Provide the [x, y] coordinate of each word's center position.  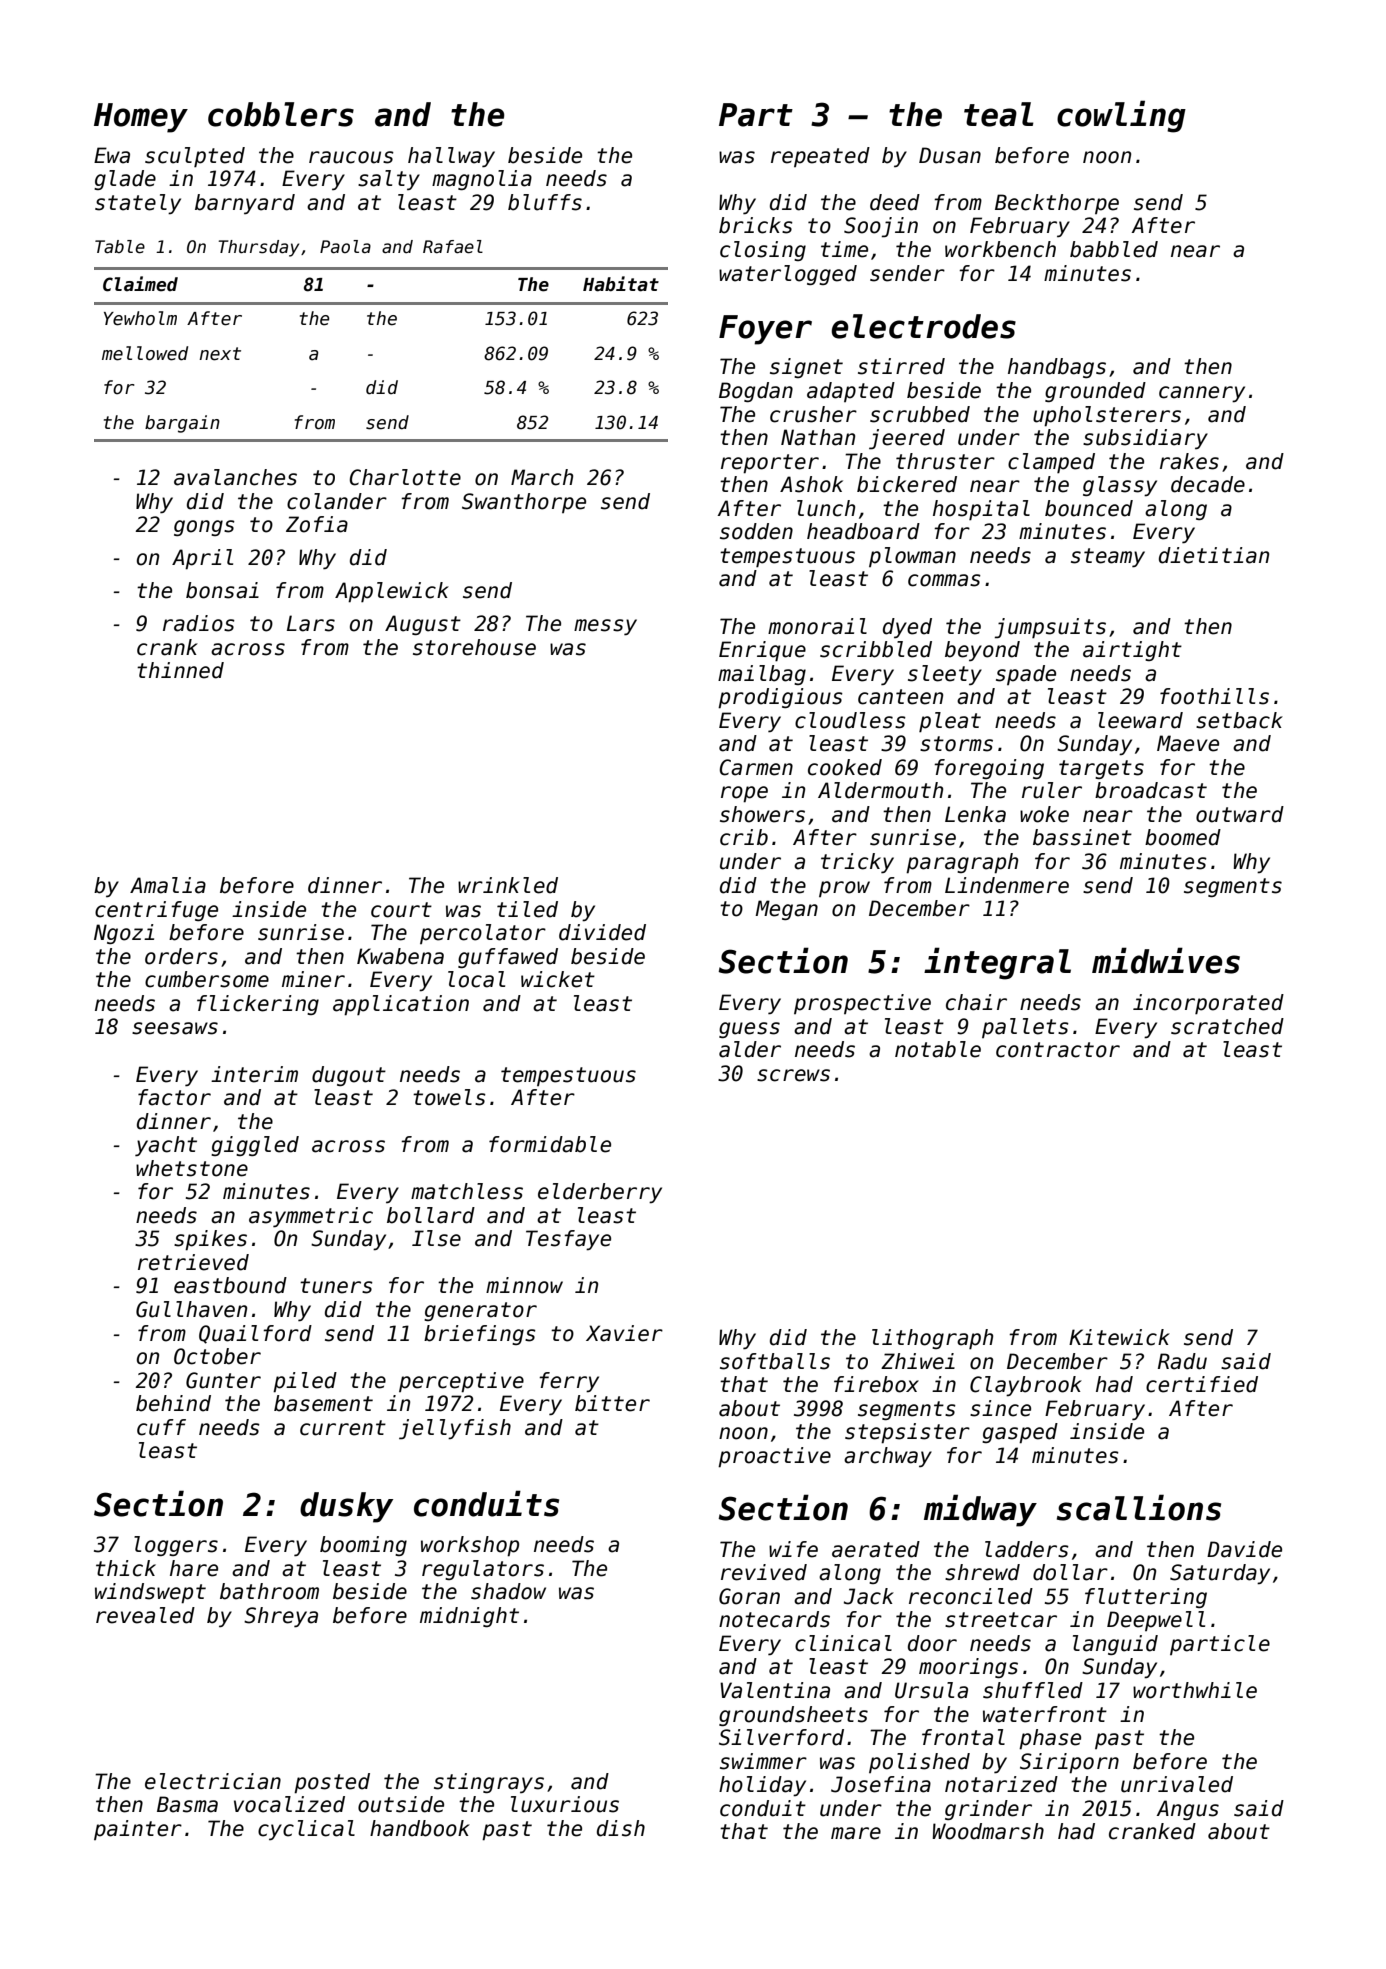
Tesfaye [568, 1240]
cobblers [281, 114]
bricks [756, 225]
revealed [145, 1615]
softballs [775, 1361]
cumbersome [207, 979]
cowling [1121, 116]
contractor [1058, 1050]
